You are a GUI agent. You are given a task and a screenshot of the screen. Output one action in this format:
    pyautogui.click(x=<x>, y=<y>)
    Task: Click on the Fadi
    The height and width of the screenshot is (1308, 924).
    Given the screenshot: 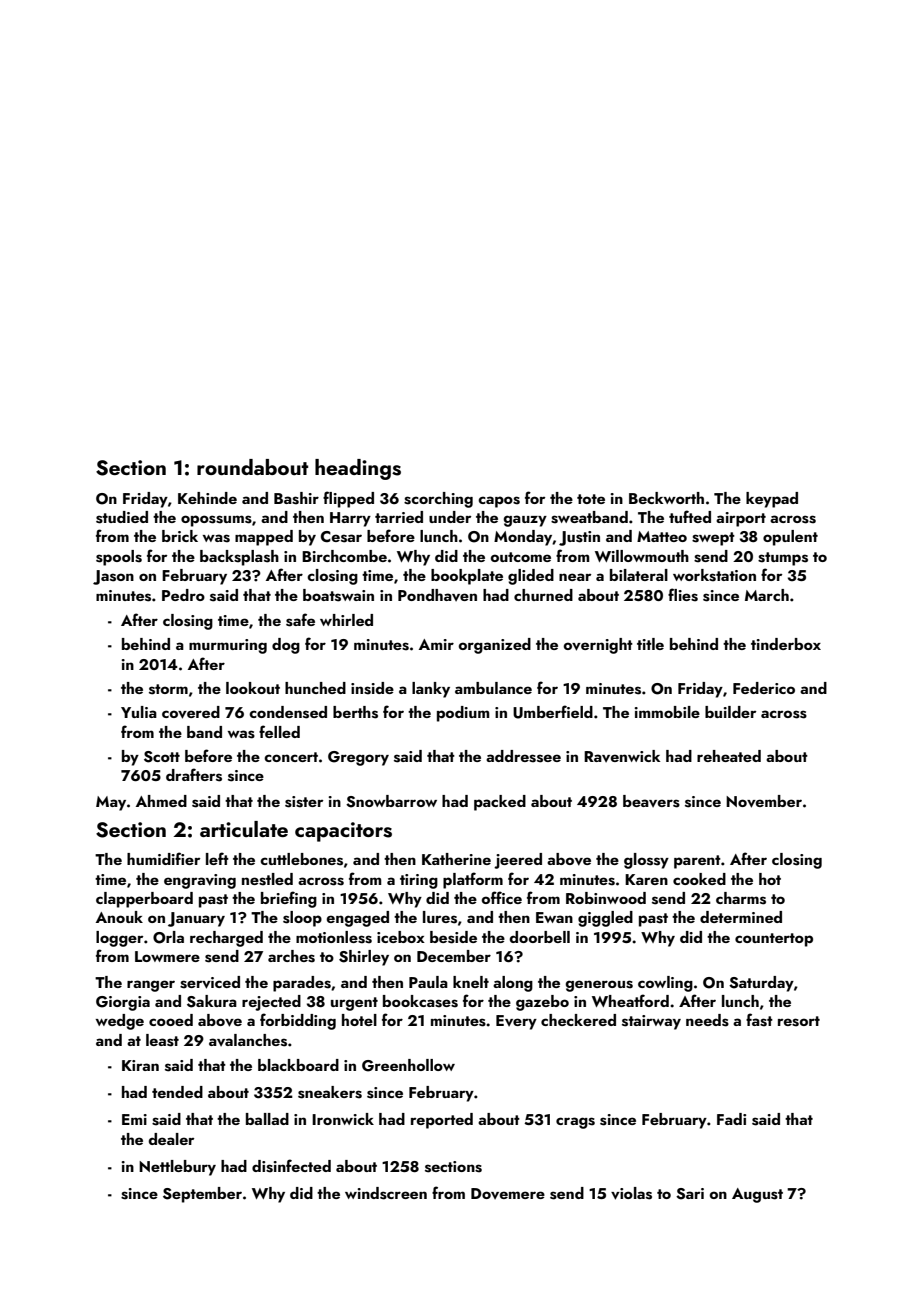 What is the action you would take?
    pyautogui.click(x=731, y=1119)
